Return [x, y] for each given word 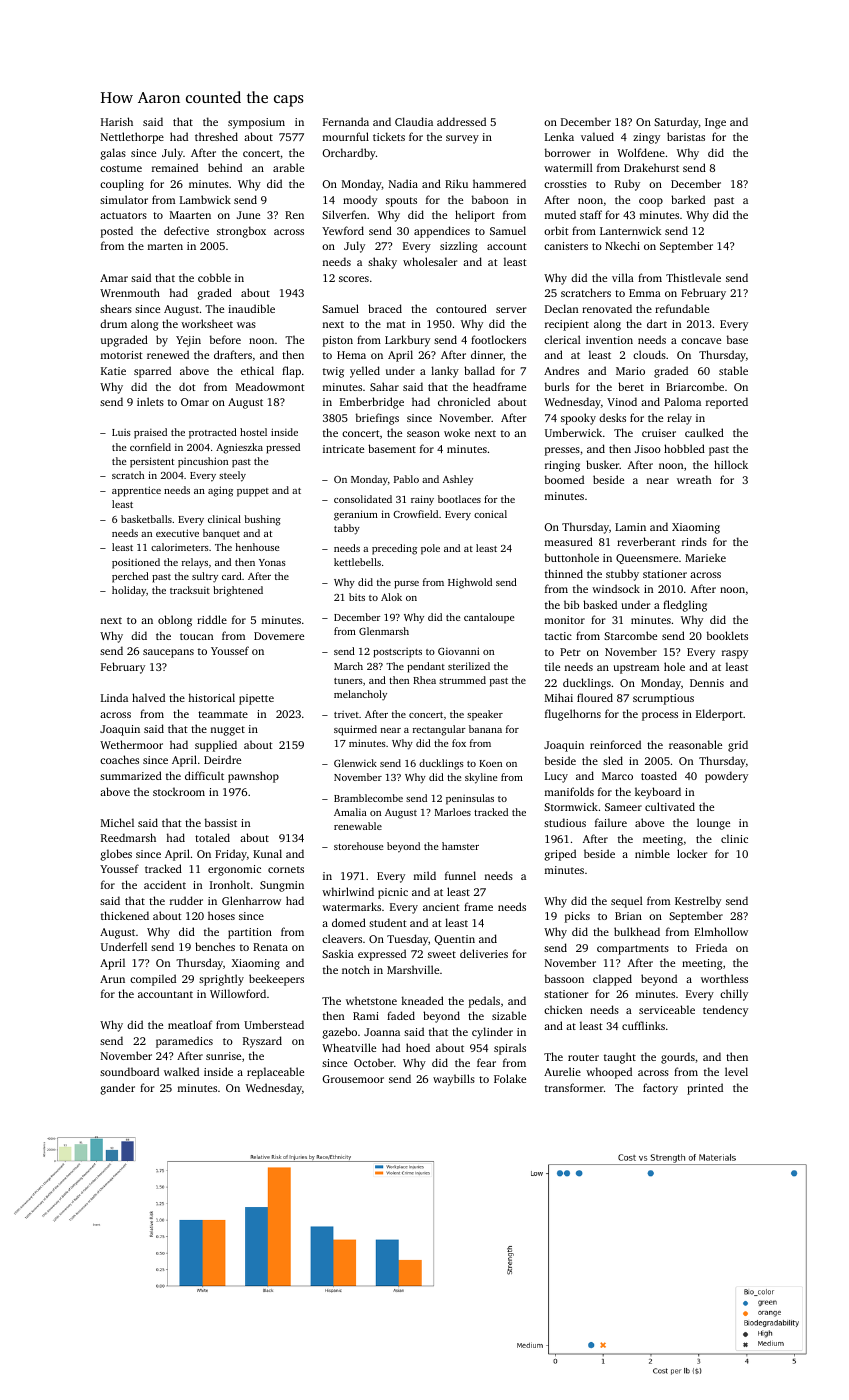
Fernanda [346, 121]
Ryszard [262, 1042]
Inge [715, 123]
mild [425, 875]
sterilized [469, 666]
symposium [256, 123]
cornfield [150, 447]
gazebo [340, 1033]
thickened [125, 915]
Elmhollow [721, 931]
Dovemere [279, 636]
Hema [351, 355]
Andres [561, 370]
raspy [735, 654]
